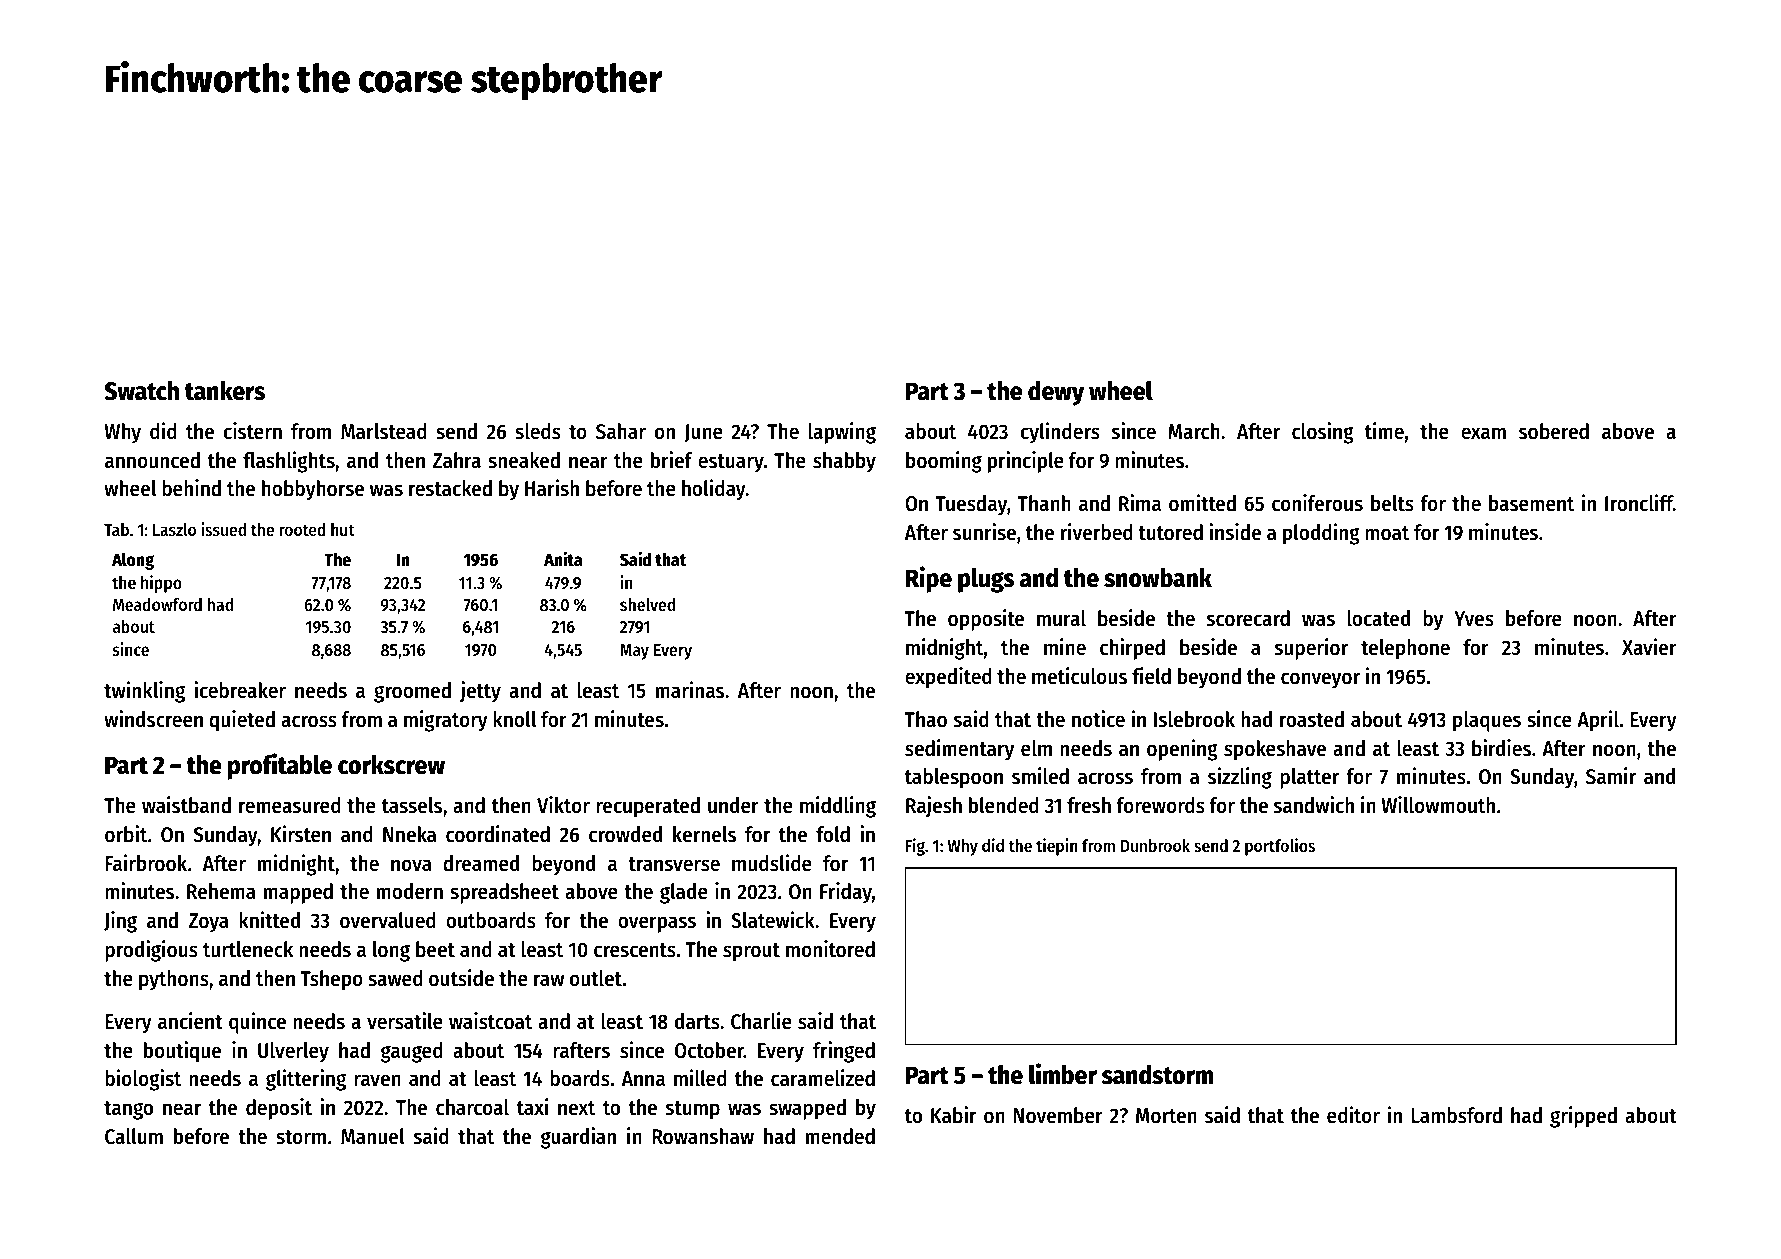 The height and width of the page is (1259, 1781). I want to click on March, so click(1194, 431).
